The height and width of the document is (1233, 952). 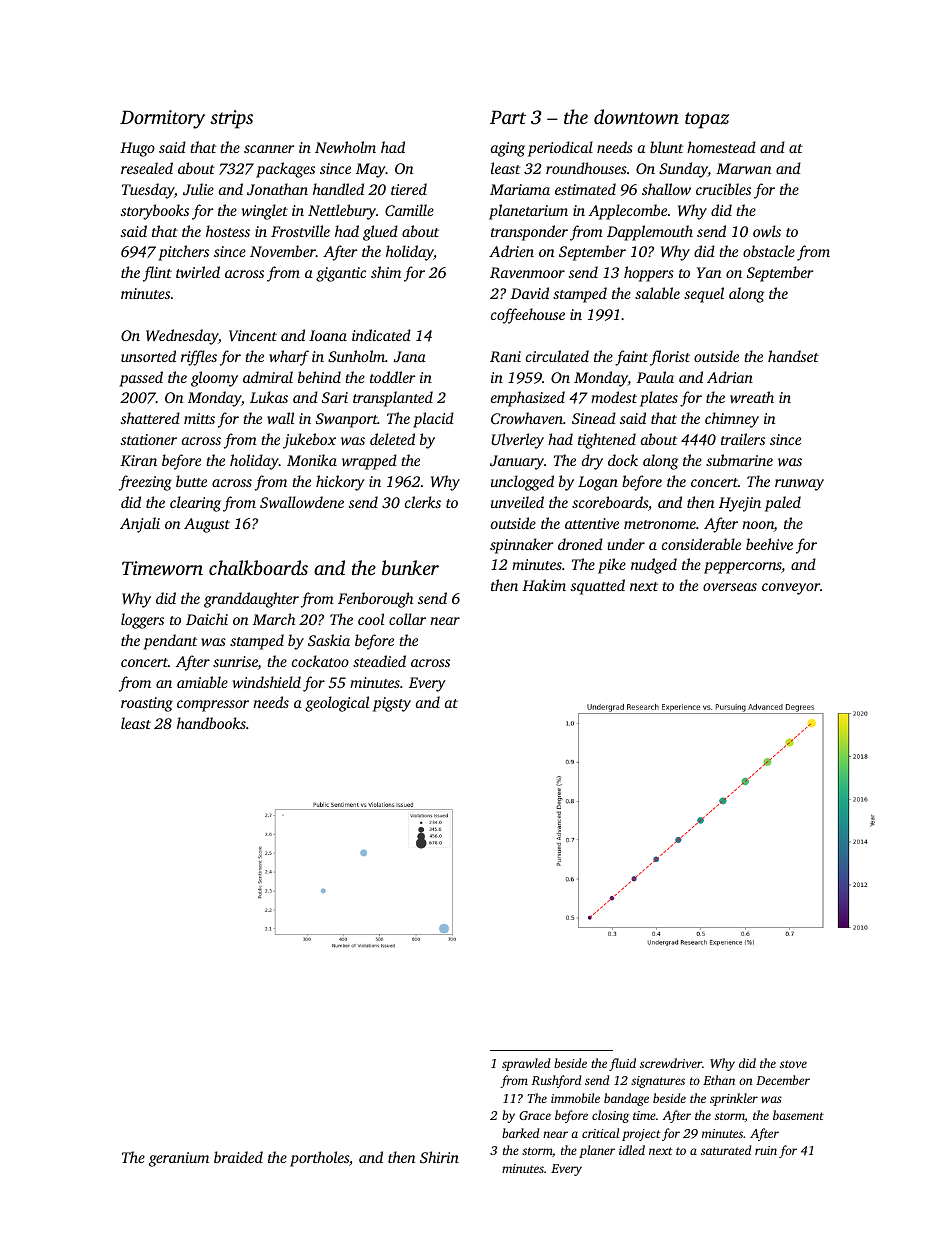 I want to click on circulated, so click(x=557, y=356).
